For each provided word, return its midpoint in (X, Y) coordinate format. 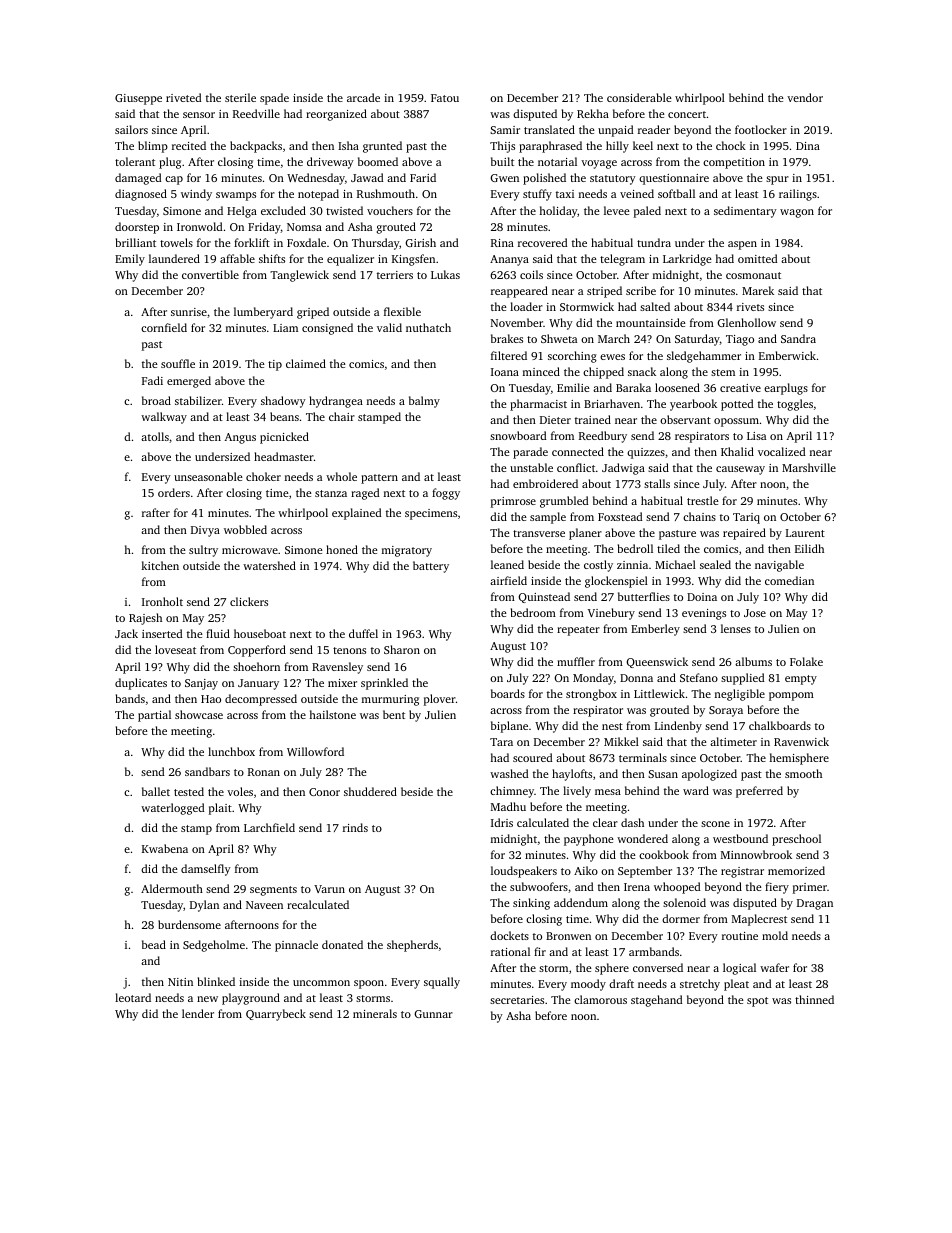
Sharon (402, 649)
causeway (740, 470)
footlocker (761, 129)
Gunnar (433, 1014)
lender (198, 1013)
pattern (379, 479)
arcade (363, 97)
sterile (240, 97)
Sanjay (201, 684)
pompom (791, 696)
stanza (331, 493)
